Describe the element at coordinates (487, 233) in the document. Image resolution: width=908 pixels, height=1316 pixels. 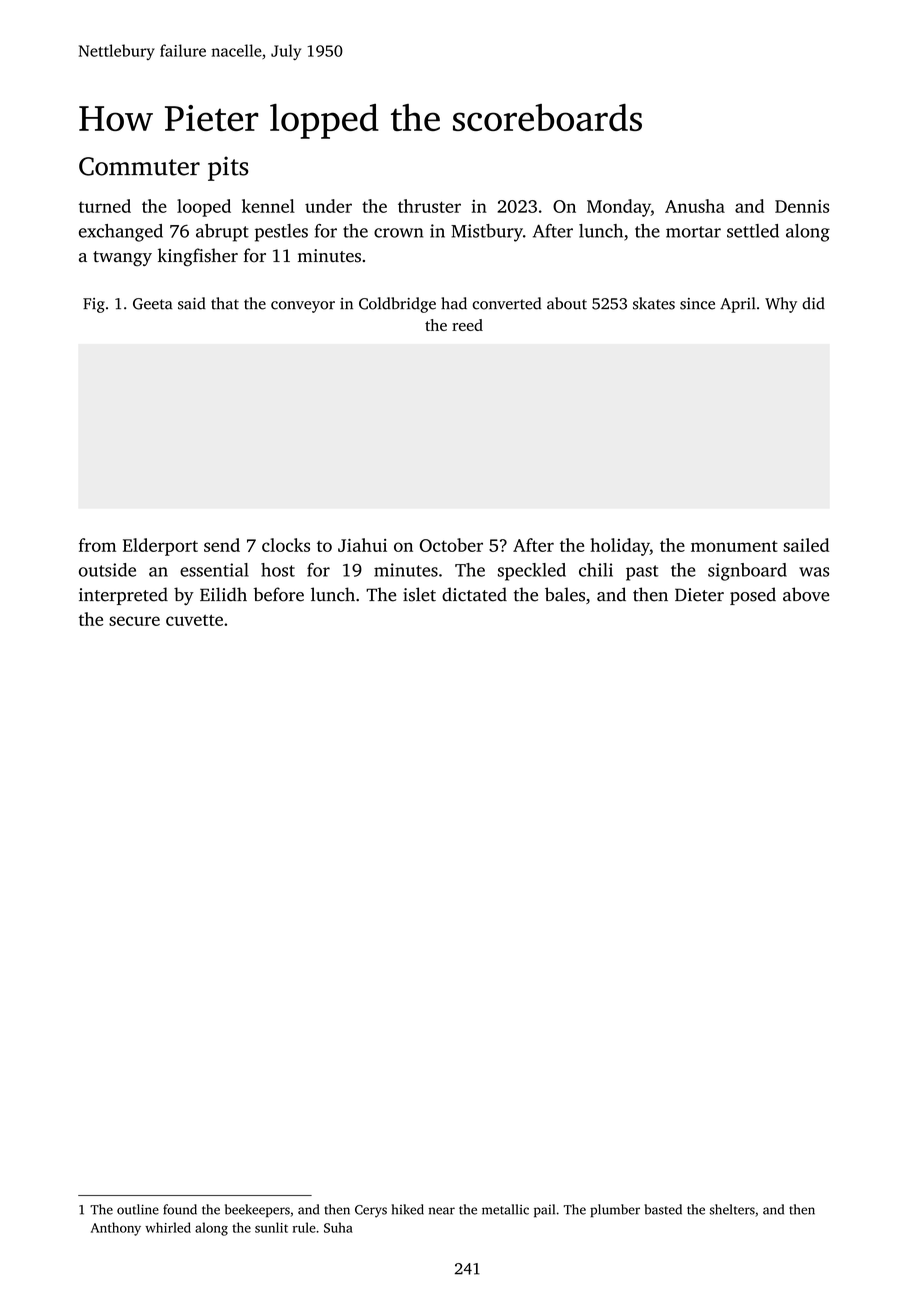
I see `Mistbury` at that location.
